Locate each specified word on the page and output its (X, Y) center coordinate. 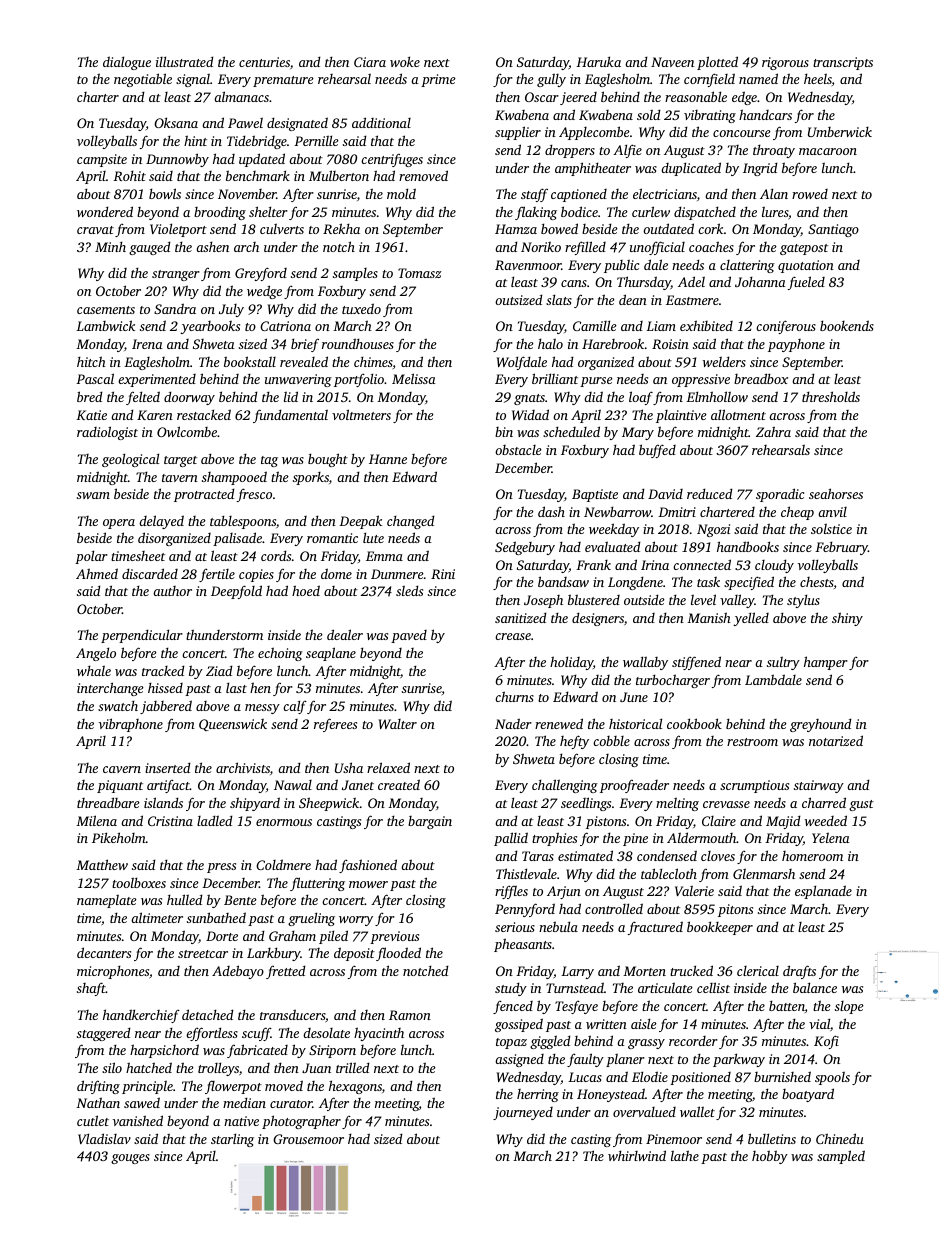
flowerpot (233, 1087)
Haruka (598, 61)
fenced (513, 1007)
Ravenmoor (528, 265)
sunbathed (216, 917)
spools (832, 1078)
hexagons (355, 1087)
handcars (765, 114)
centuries (264, 62)
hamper (826, 663)
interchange (110, 689)
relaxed (388, 767)
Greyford (261, 274)
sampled (841, 1157)
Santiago (833, 230)
